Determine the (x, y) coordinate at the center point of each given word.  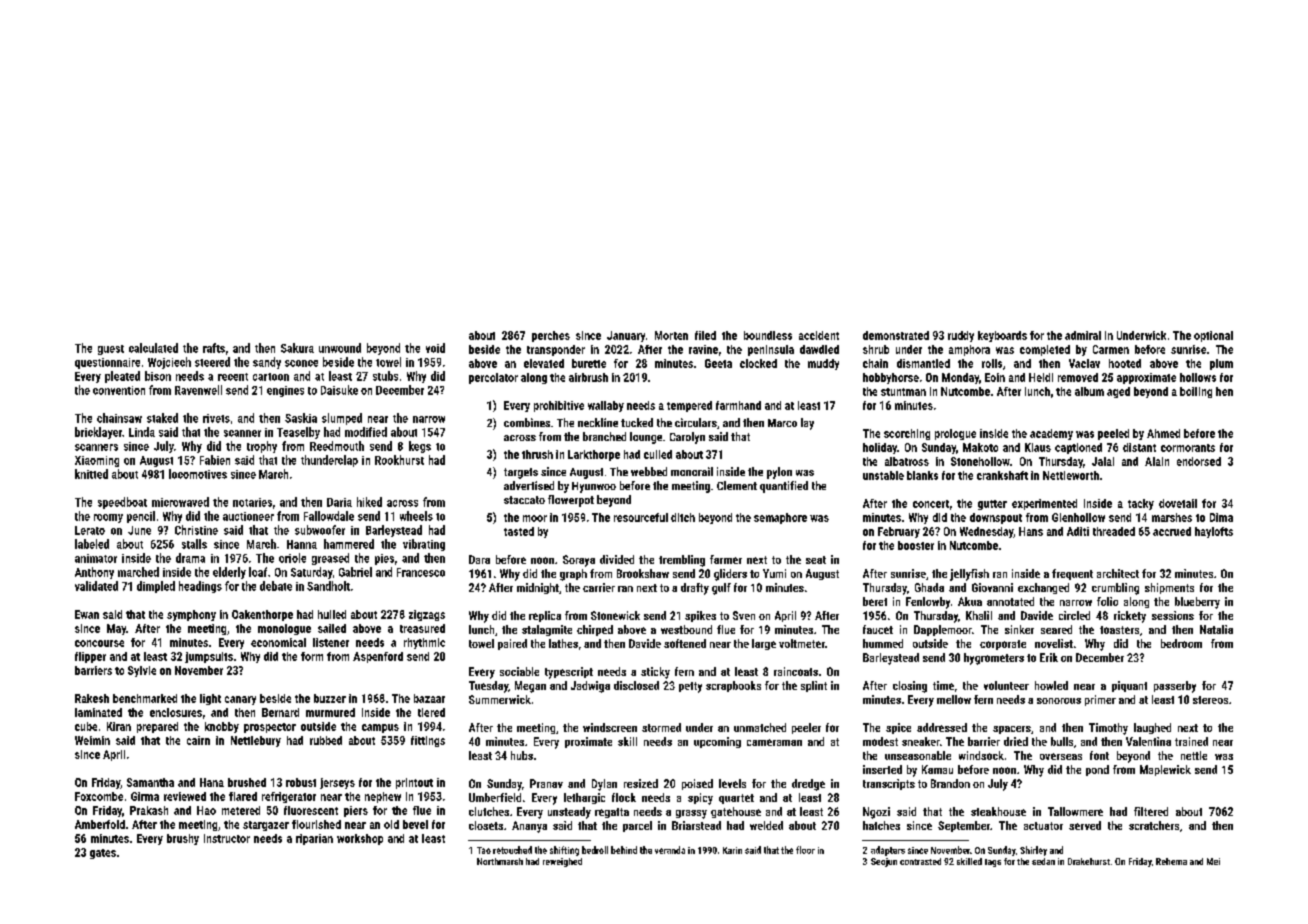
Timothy (1108, 729)
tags (993, 863)
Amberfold (100, 824)
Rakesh (92, 698)
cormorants (1188, 448)
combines (527, 422)
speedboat (122, 503)
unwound (340, 348)
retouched (512, 850)
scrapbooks (733, 686)
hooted (1125, 363)
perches (551, 336)
